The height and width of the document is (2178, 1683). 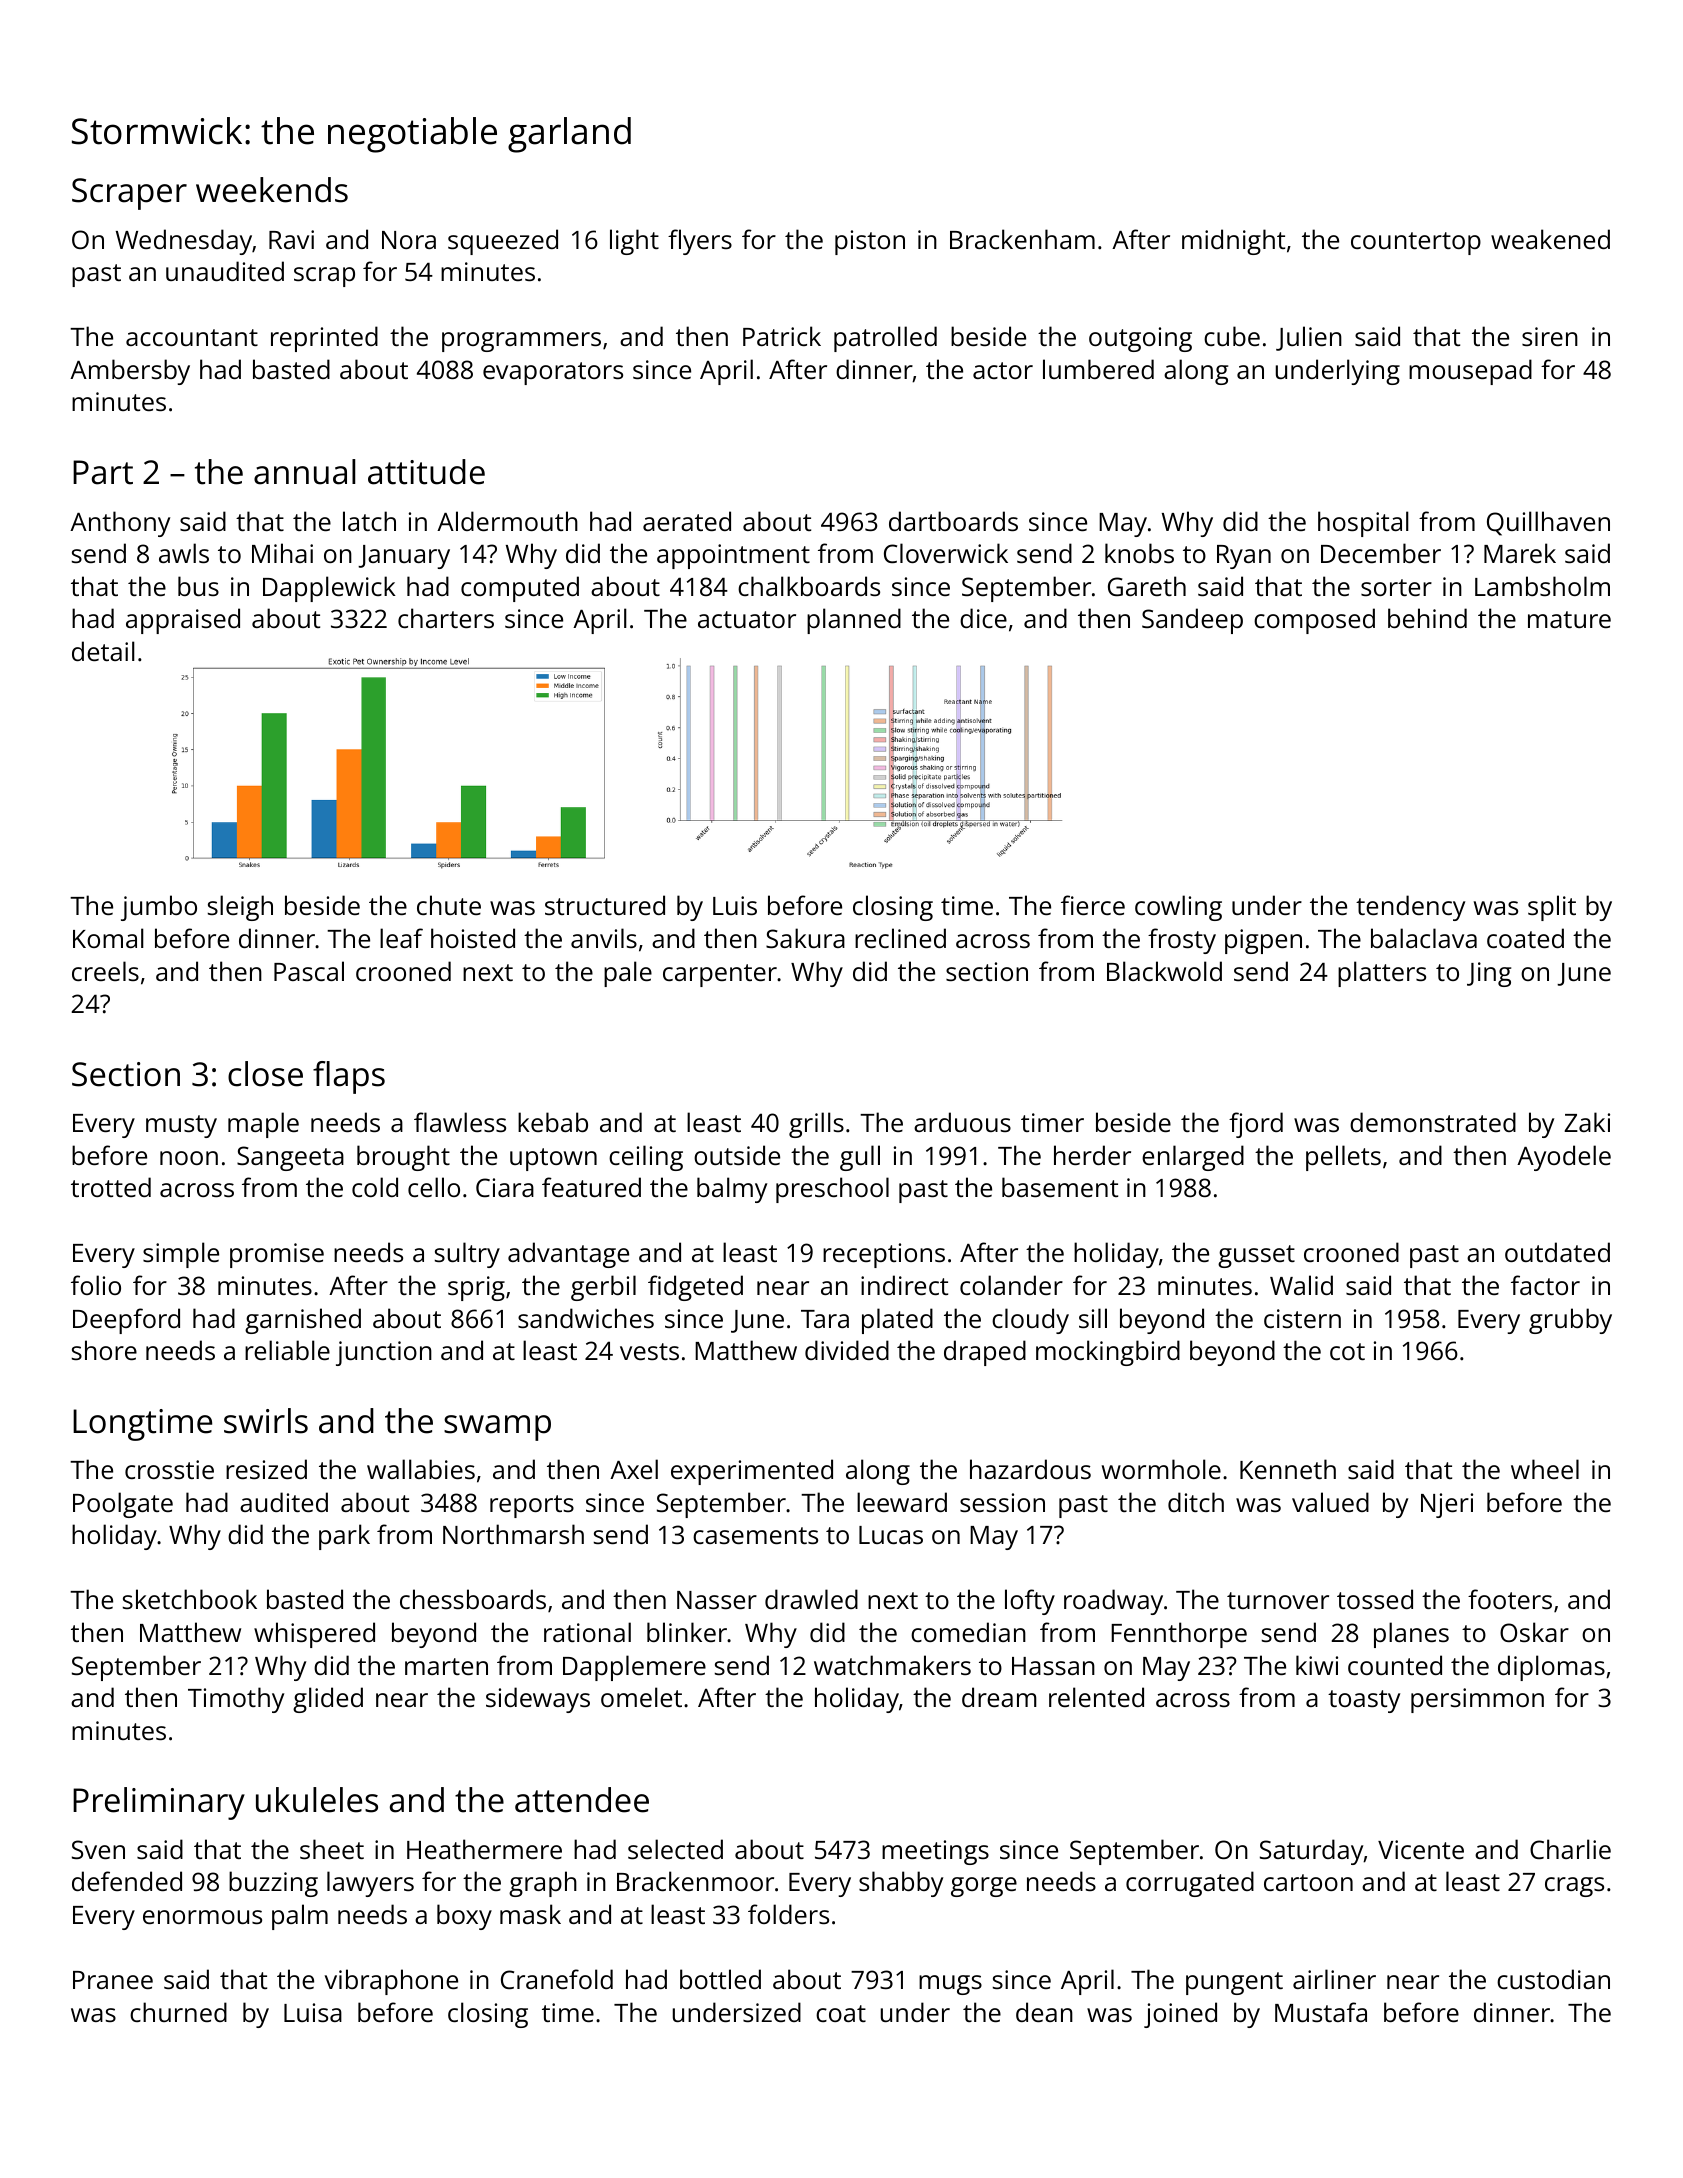 I want to click on aerated, so click(x=687, y=521).
